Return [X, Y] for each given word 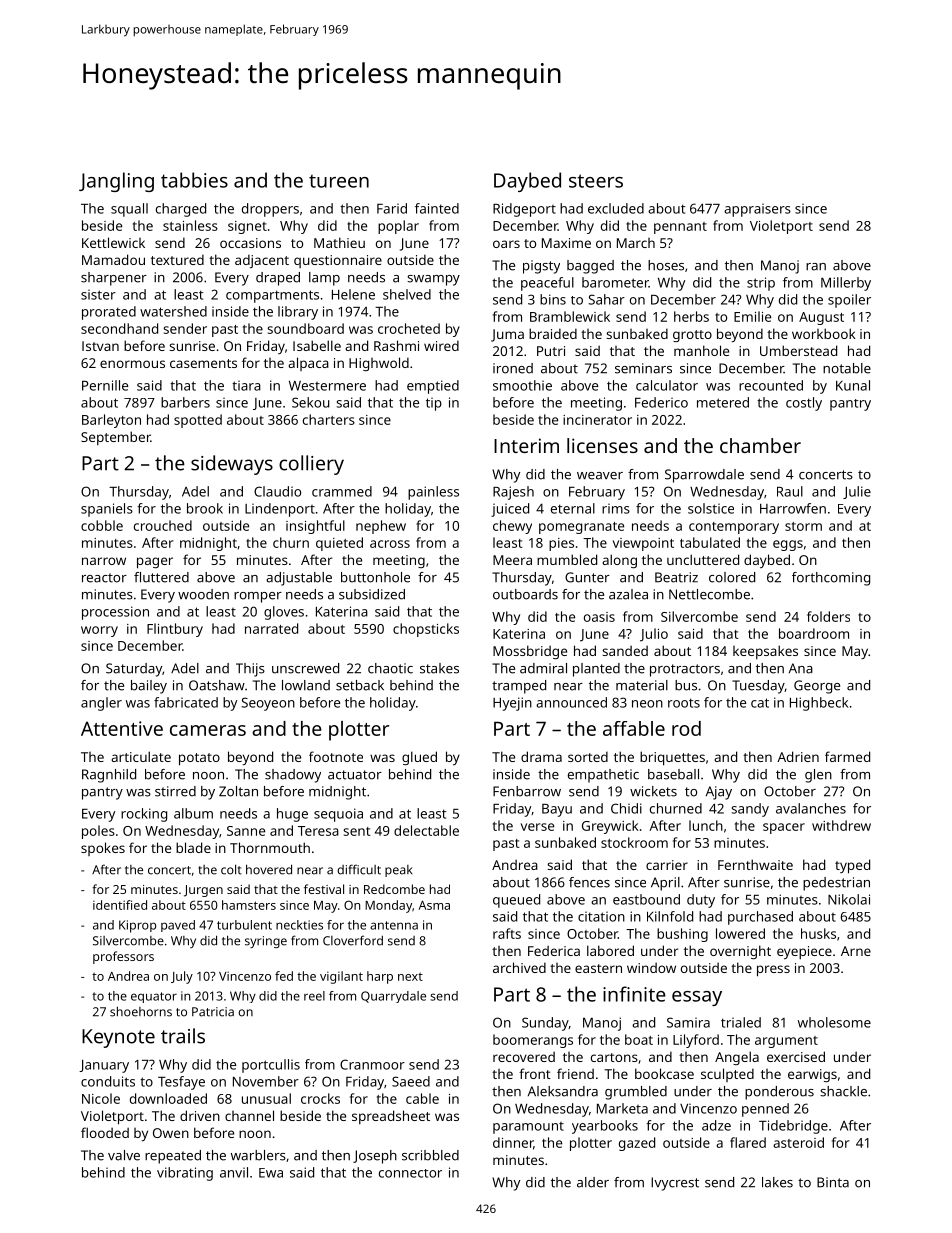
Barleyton [111, 421]
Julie [857, 492]
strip [761, 284]
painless [433, 493]
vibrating [185, 1174]
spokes [103, 849]
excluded [616, 208]
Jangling [116, 182]
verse [537, 827]
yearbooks [605, 1127]
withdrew [841, 825]
